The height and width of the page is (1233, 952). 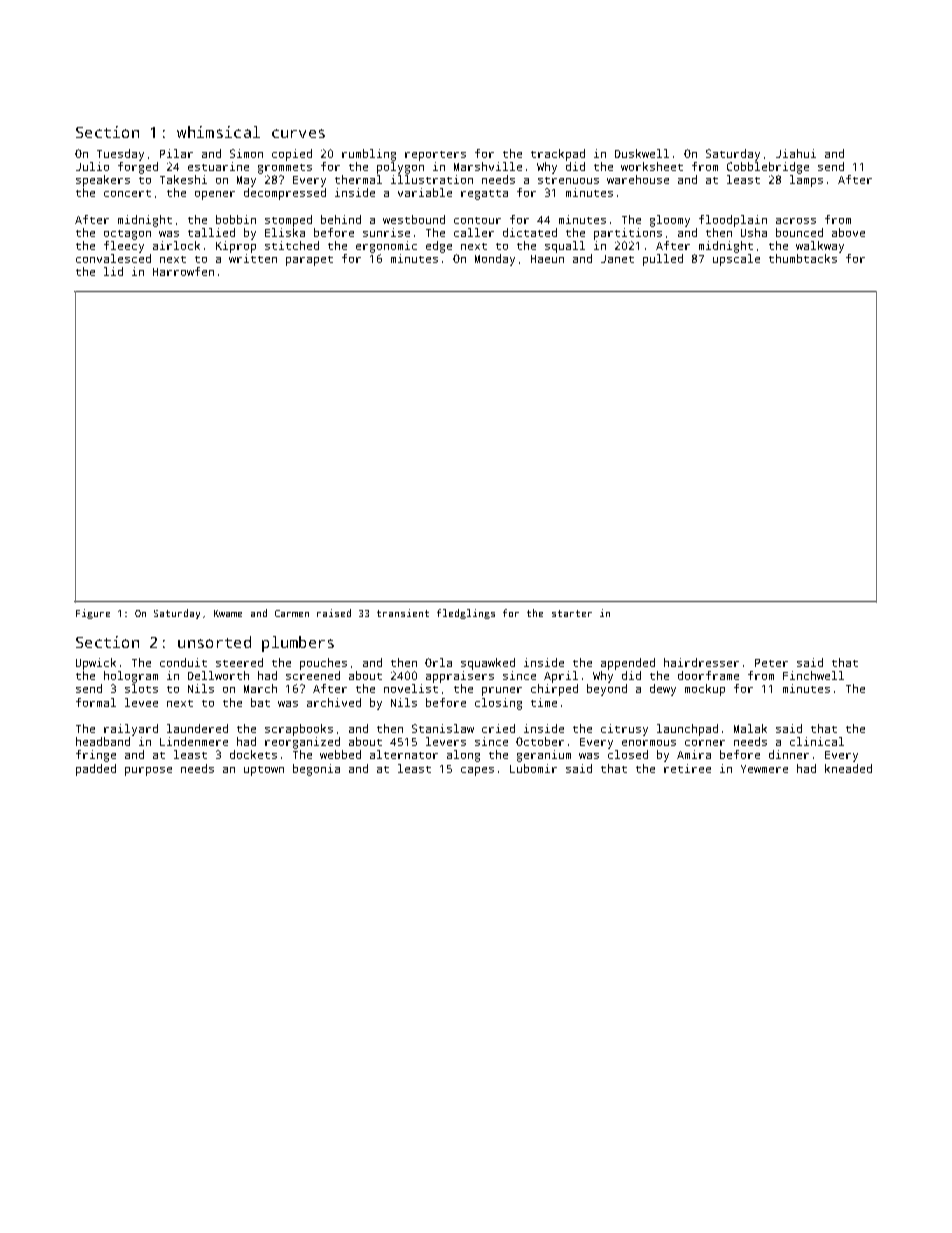 What do you see at coordinates (547, 259) in the page?
I see `Haeun` at bounding box center [547, 259].
